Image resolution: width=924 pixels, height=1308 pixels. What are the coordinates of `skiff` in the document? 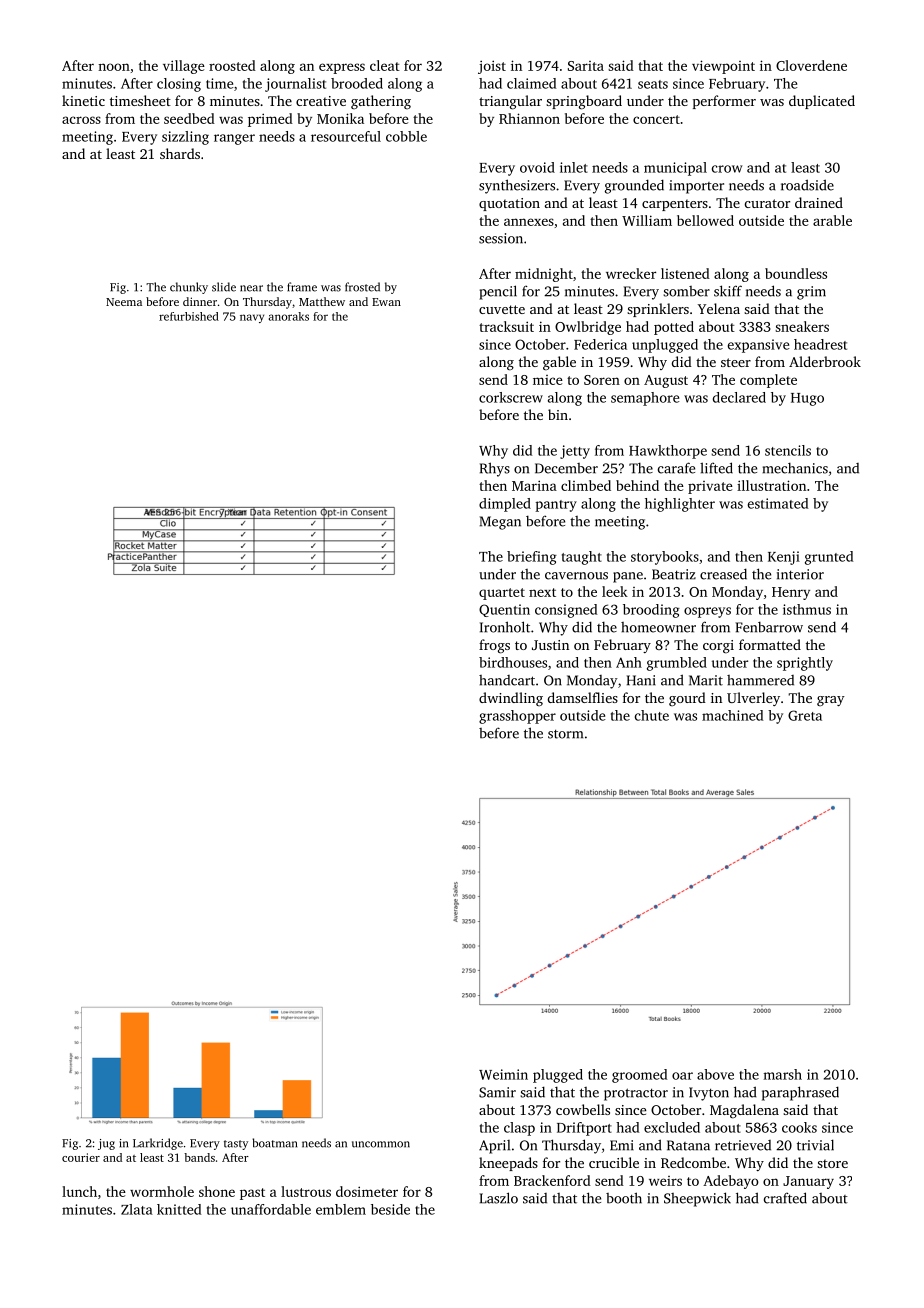 It's located at (728, 291).
